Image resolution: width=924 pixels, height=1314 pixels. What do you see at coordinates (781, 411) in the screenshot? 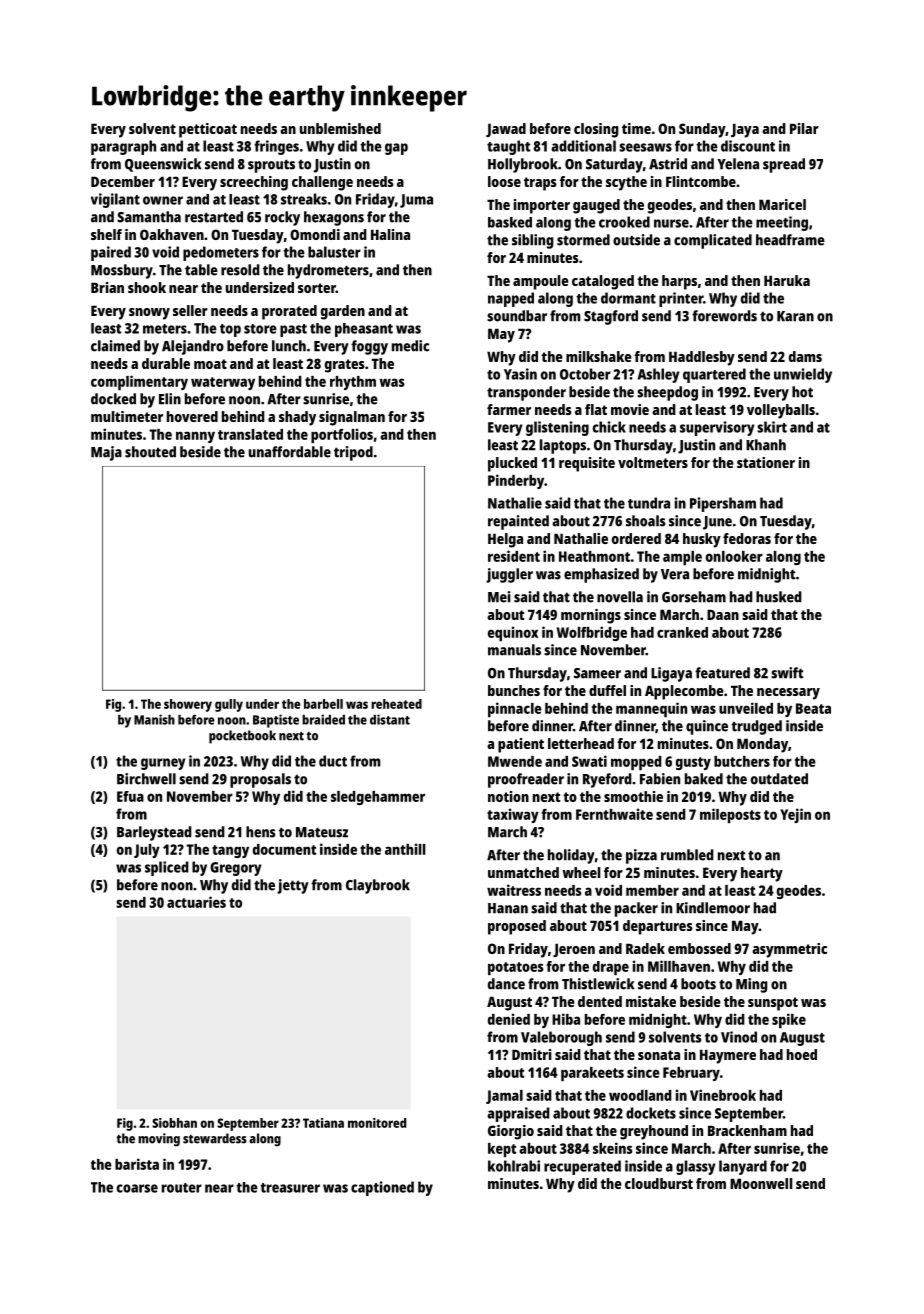
I see `volleyballs` at bounding box center [781, 411].
